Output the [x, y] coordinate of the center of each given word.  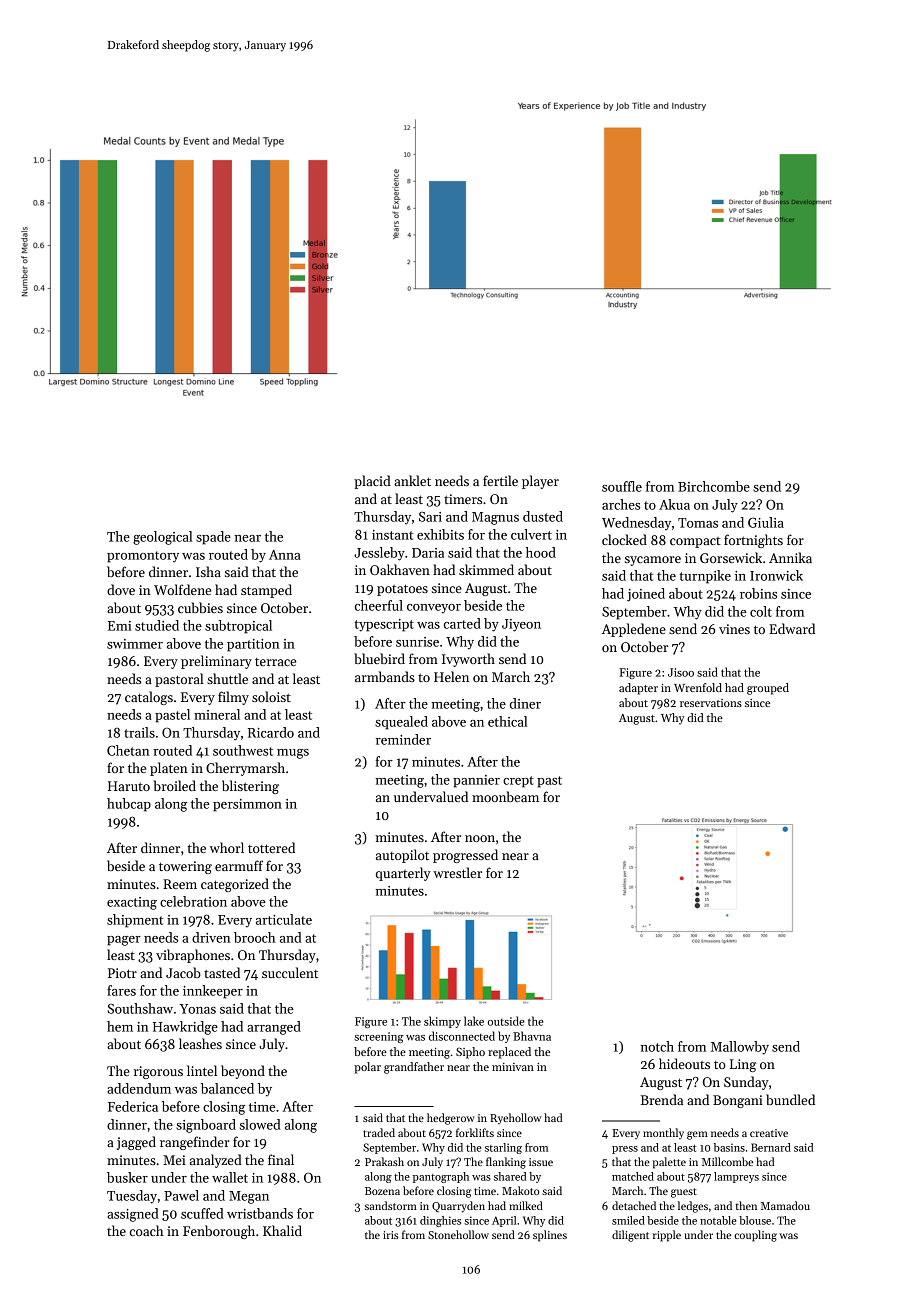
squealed [401, 723]
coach [147, 1230]
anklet [412, 480]
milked [526, 1205]
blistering [250, 787]
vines [734, 629]
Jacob [183, 972]
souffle [622, 486]
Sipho [470, 1053]
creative [769, 1133]
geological [162, 538]
